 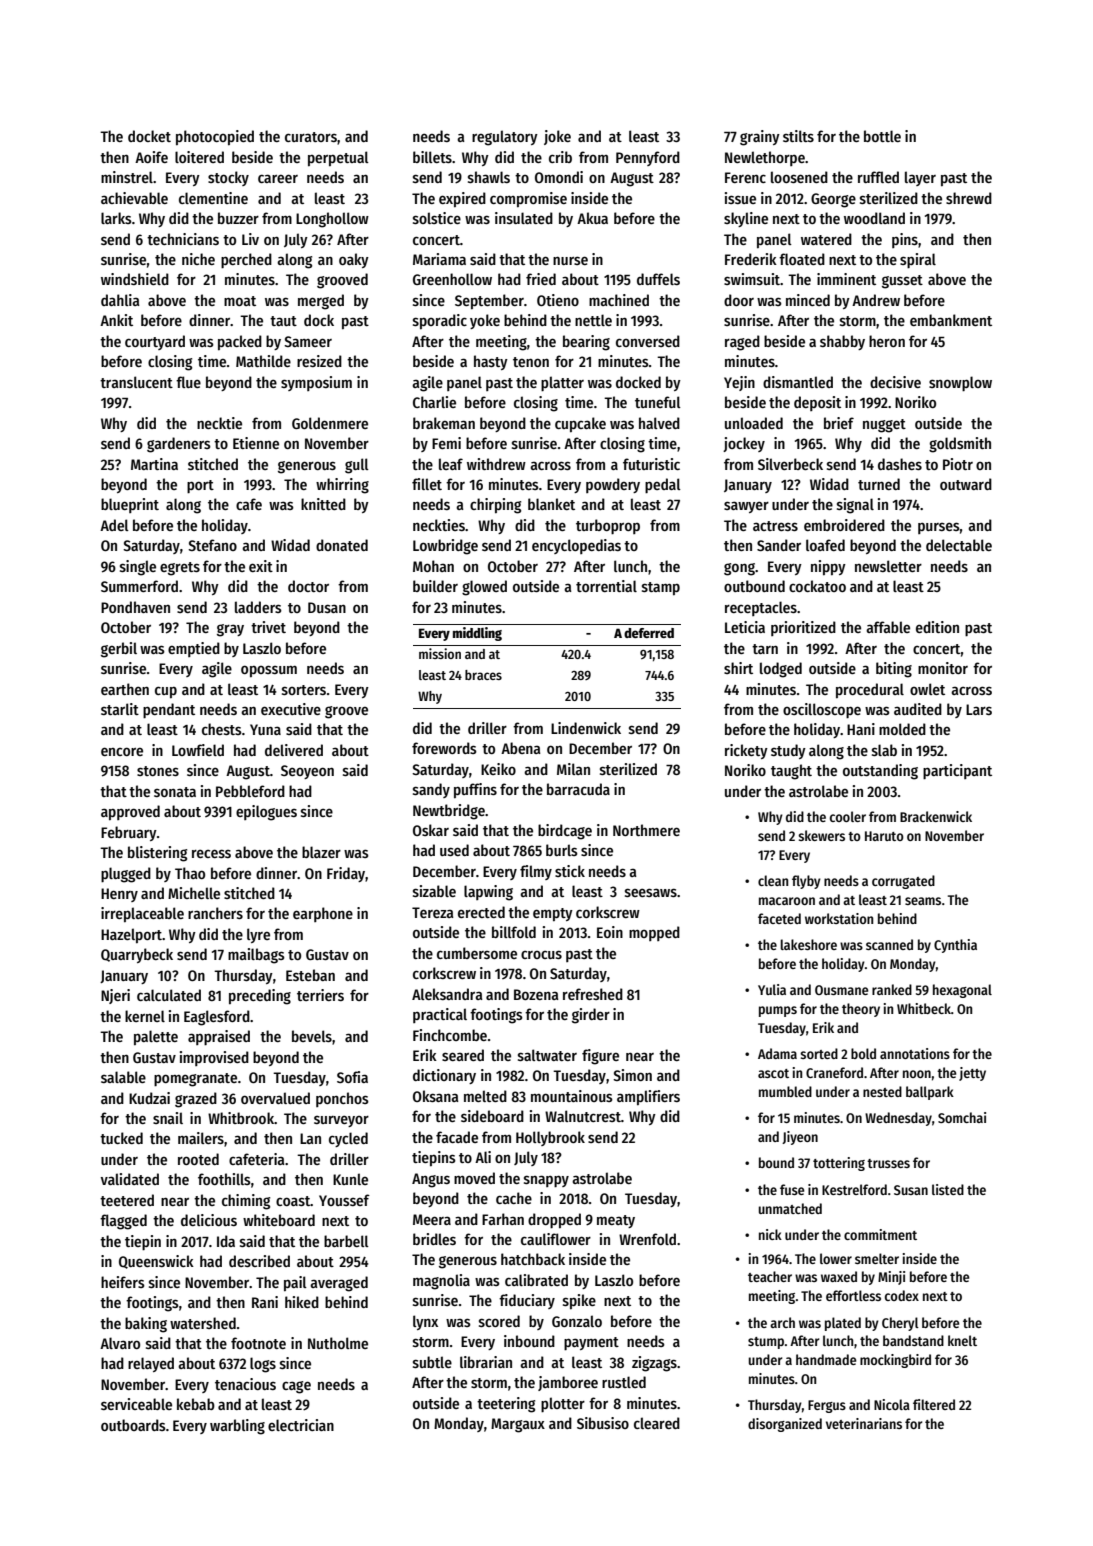 I want to click on bottle, so click(x=882, y=136).
